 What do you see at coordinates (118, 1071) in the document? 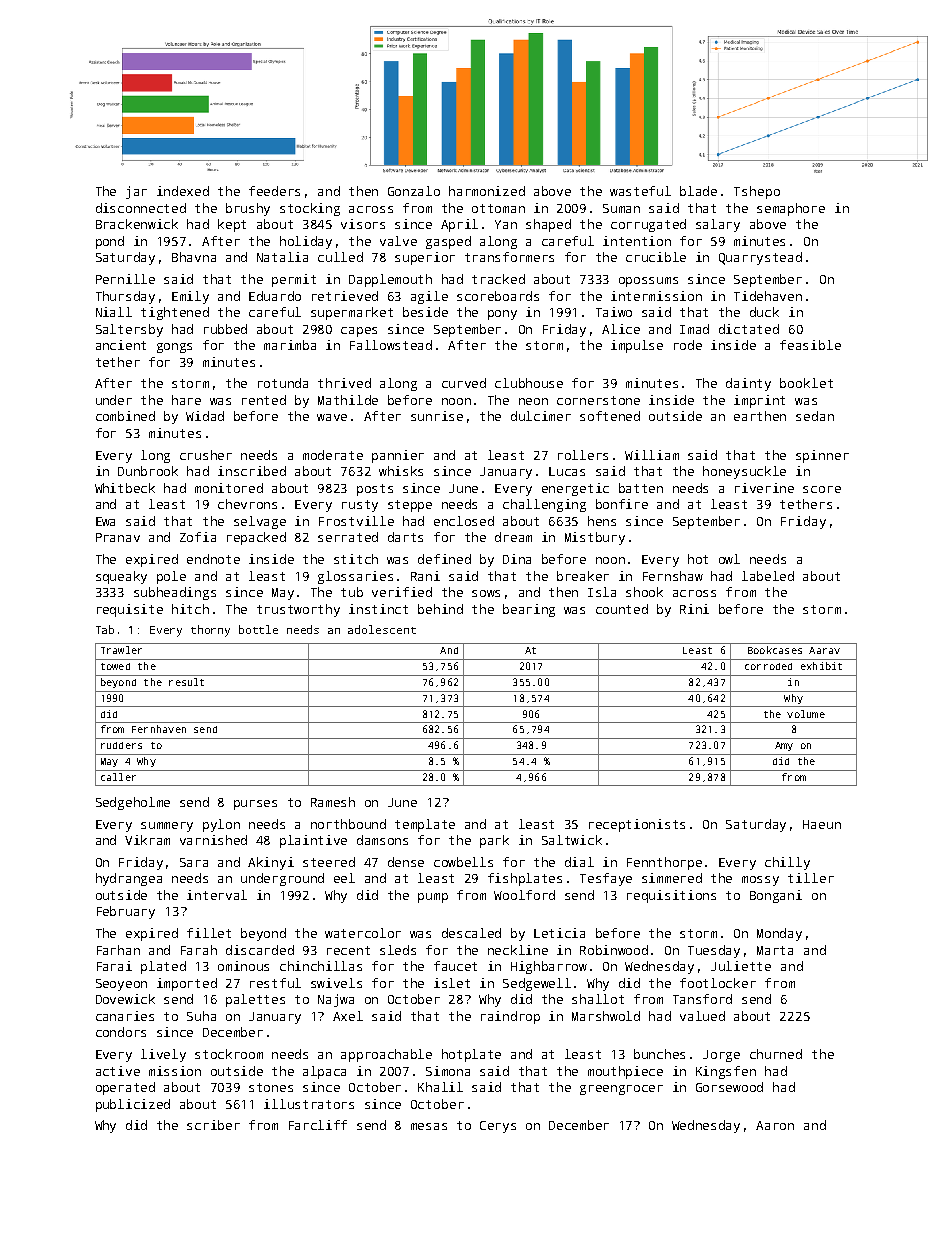
I see `active` at bounding box center [118, 1071].
